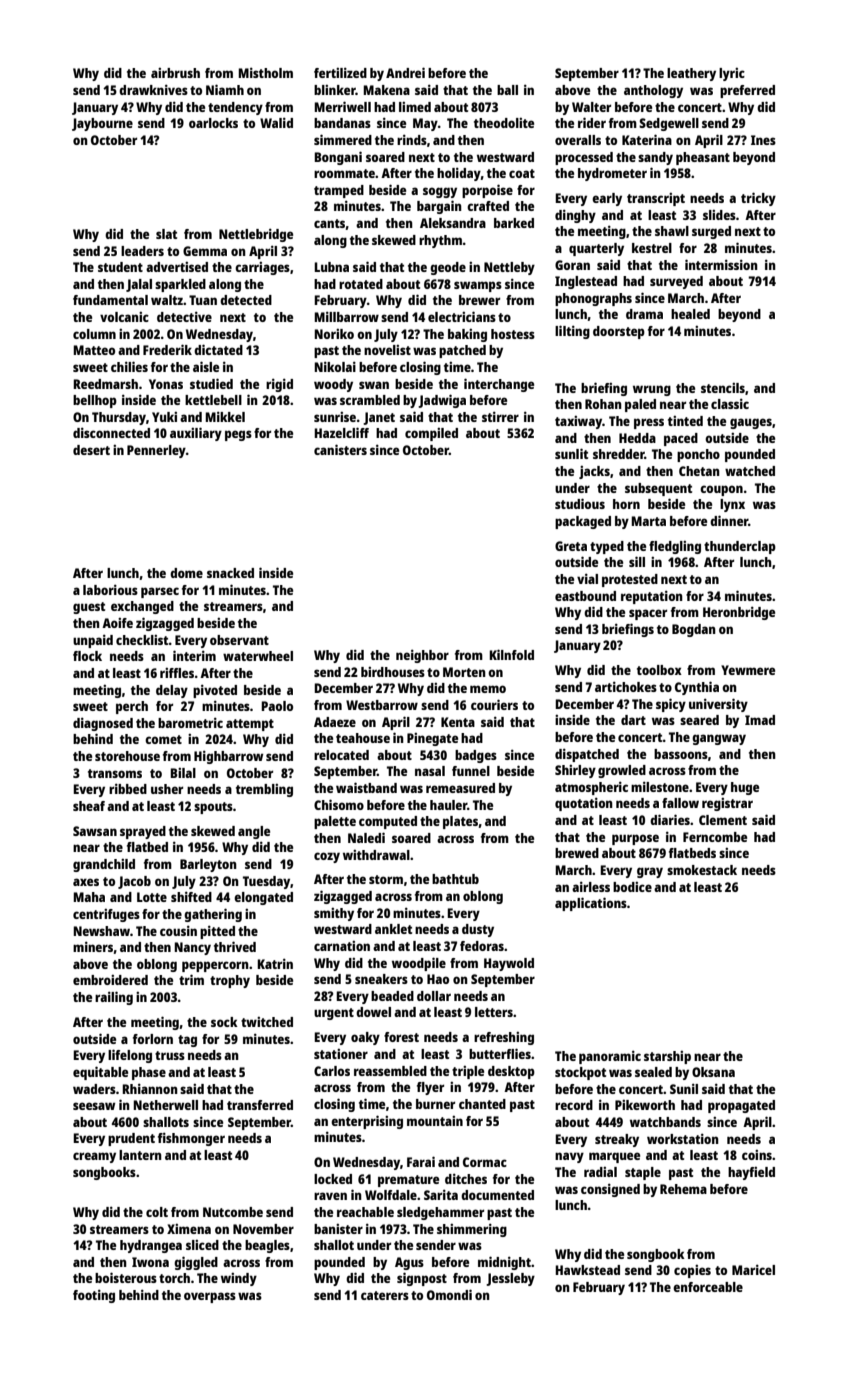 Image resolution: width=849 pixels, height=1400 pixels. I want to click on Maricel, so click(753, 1270).
